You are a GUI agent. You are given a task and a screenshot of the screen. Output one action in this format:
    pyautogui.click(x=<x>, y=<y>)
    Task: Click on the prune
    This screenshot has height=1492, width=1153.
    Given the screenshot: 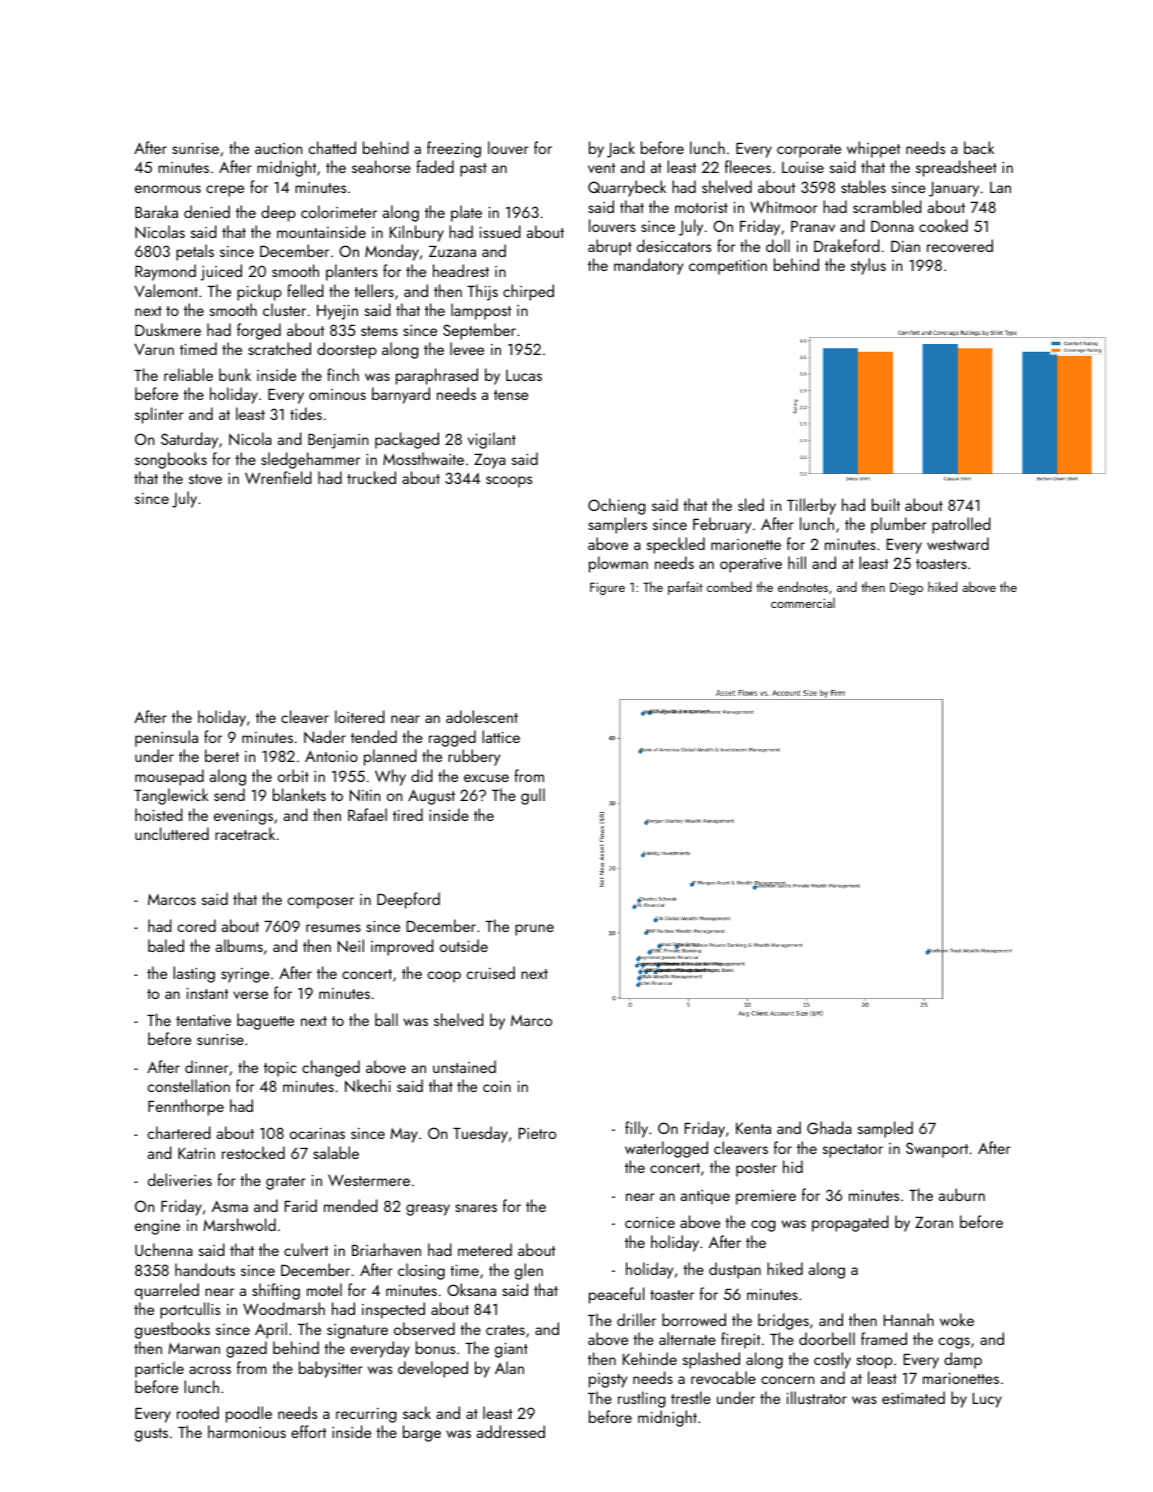 What is the action you would take?
    pyautogui.click(x=534, y=930)
